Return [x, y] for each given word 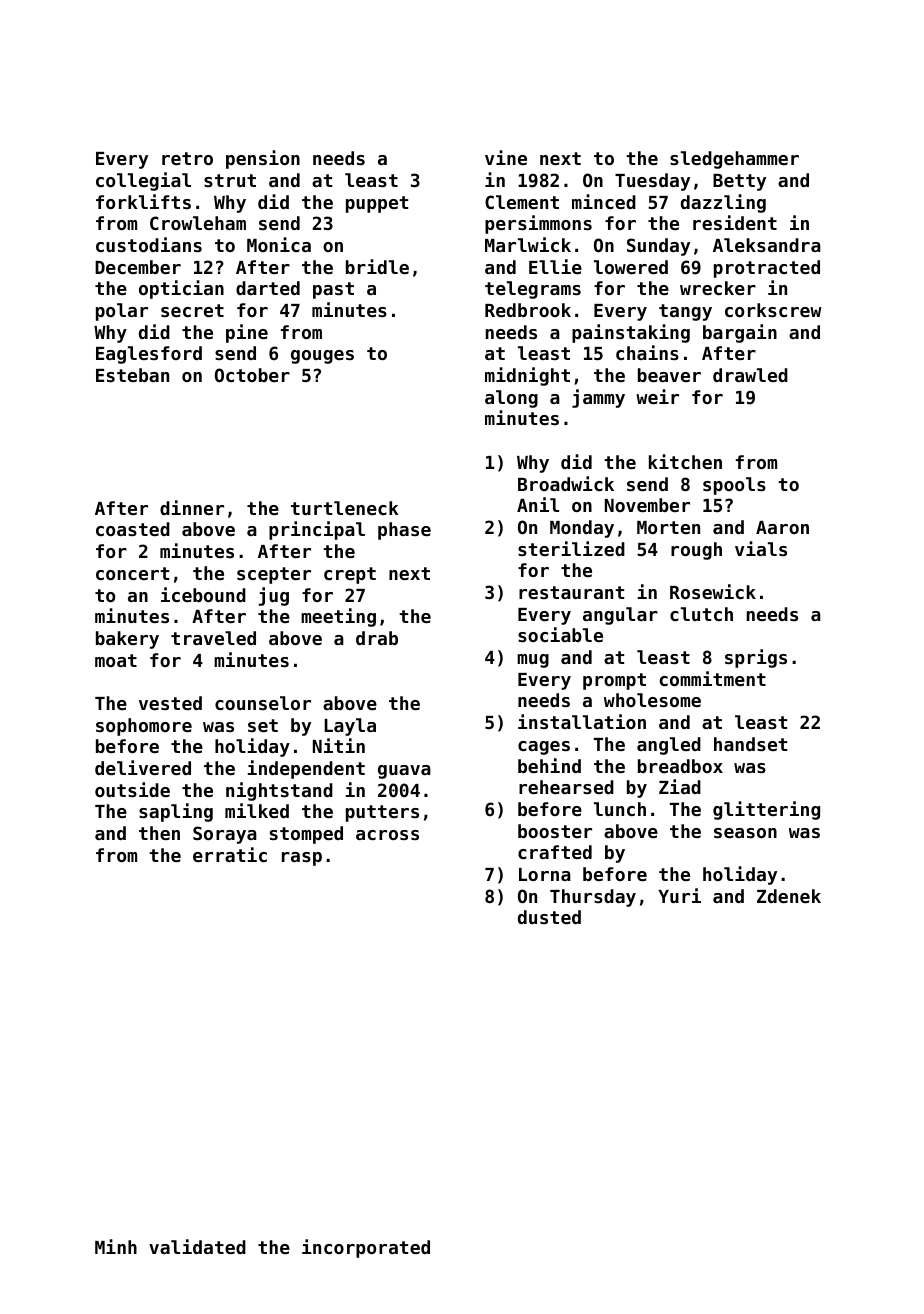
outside [132, 789]
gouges [322, 357]
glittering [766, 810]
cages [544, 748]
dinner [192, 507]
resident [735, 222]
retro [187, 158]
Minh [116, 1246]
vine [506, 157]
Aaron [782, 527]
